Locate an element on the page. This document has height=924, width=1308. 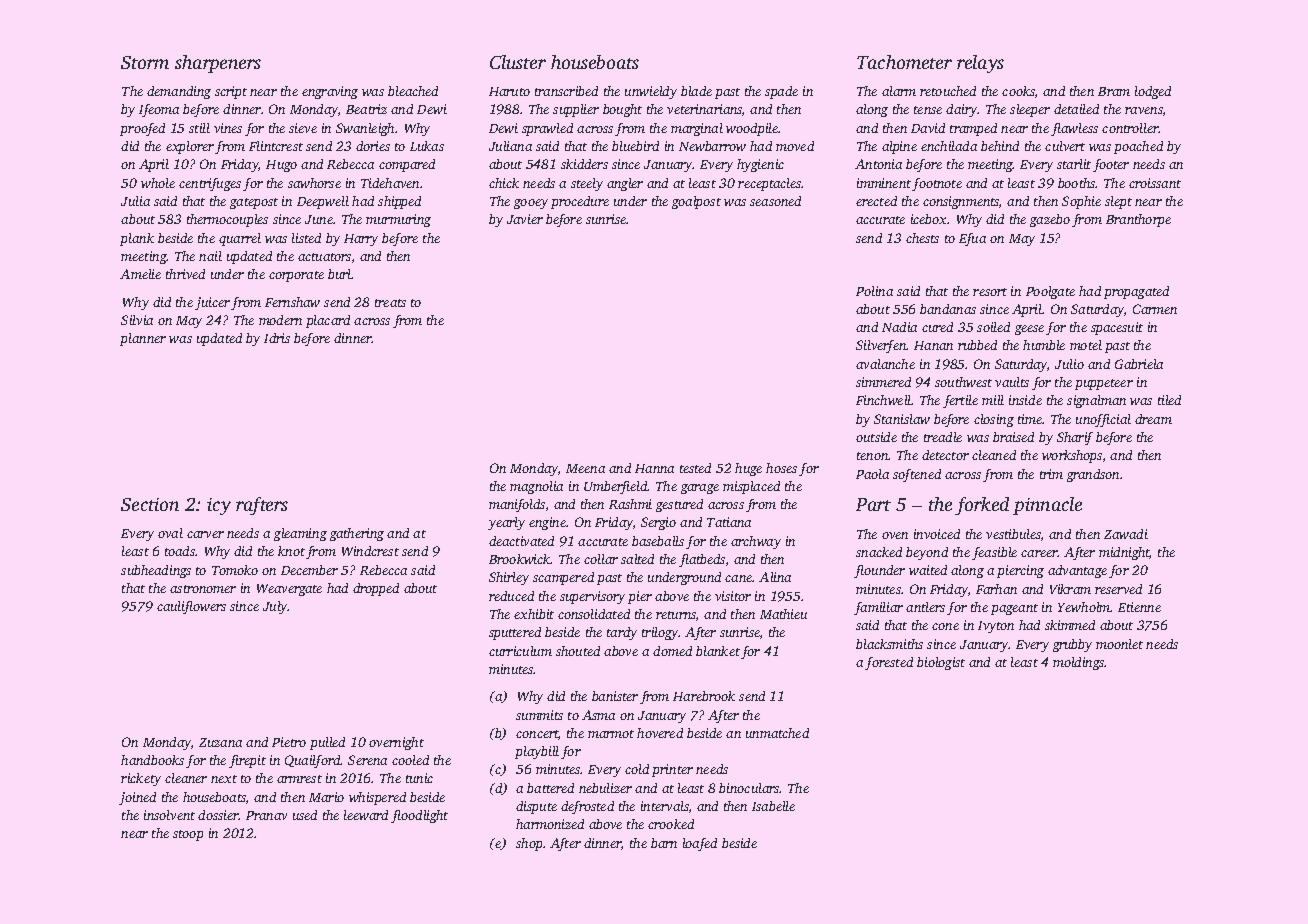
feasible is located at coordinates (994, 553).
